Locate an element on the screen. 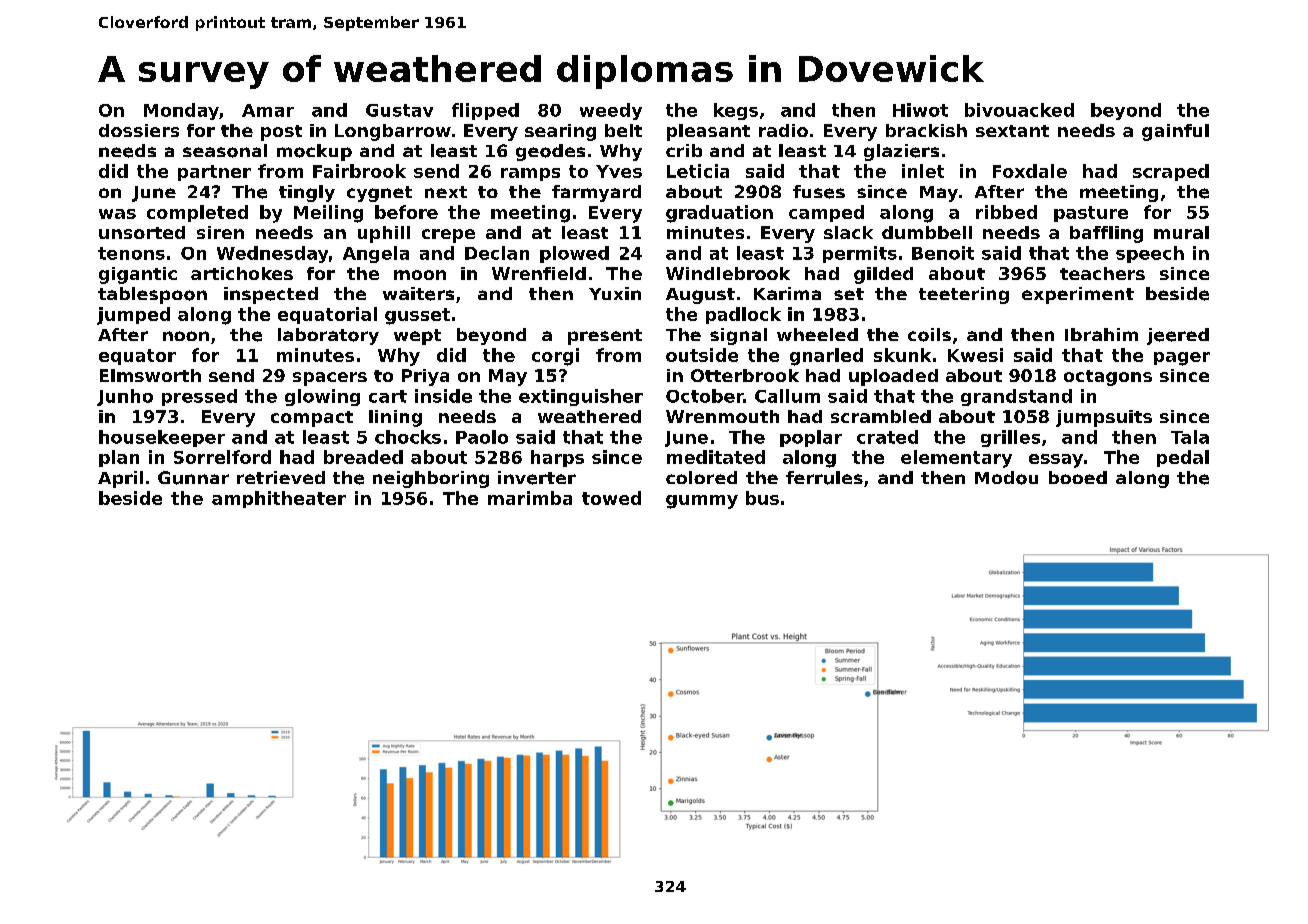  plowed is located at coordinates (574, 254).
